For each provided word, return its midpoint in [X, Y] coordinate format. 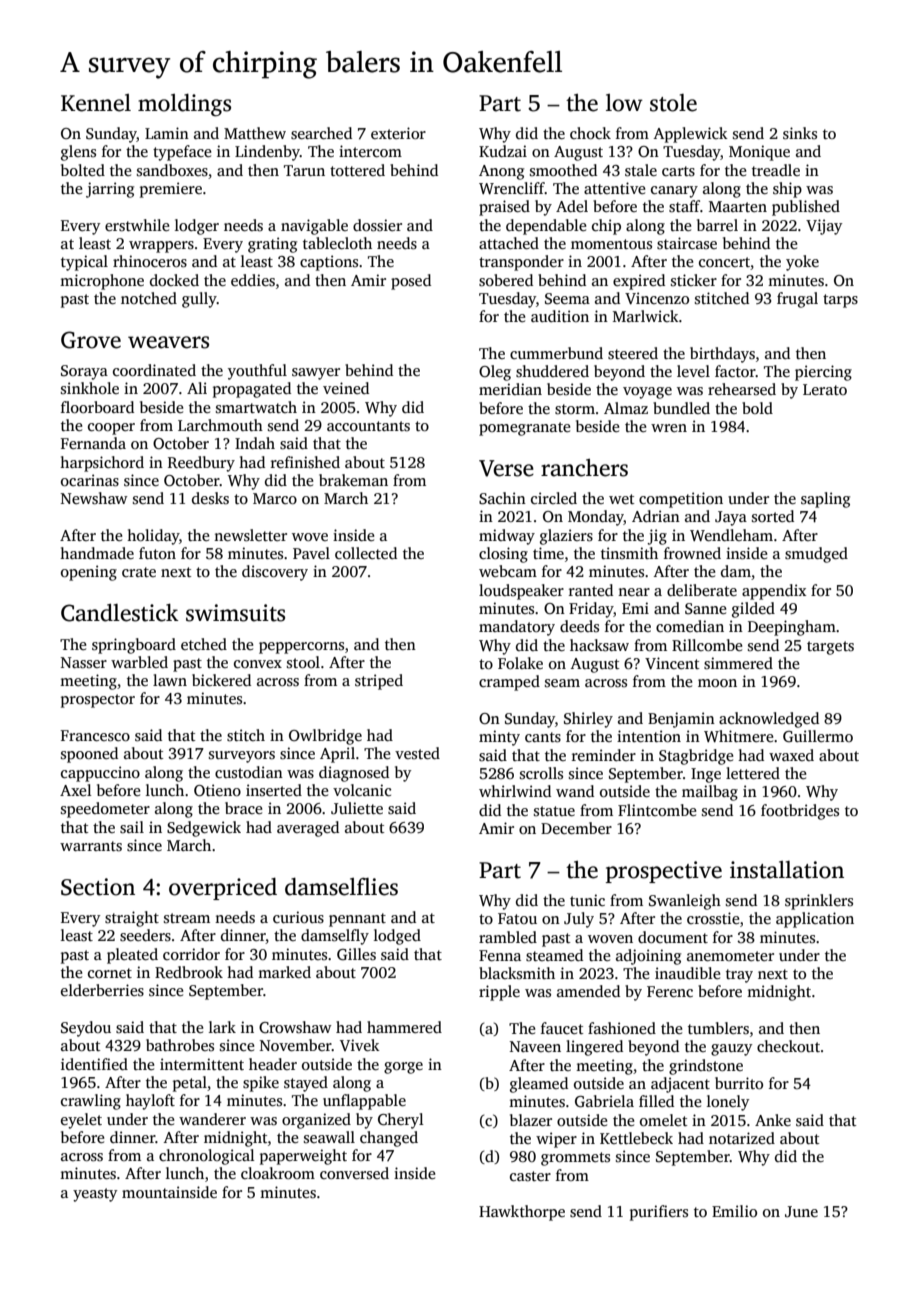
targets [830, 648]
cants [543, 737]
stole [673, 103]
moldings [184, 105]
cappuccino [100, 774]
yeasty [95, 1195]
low [624, 103]
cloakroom [278, 1173]
